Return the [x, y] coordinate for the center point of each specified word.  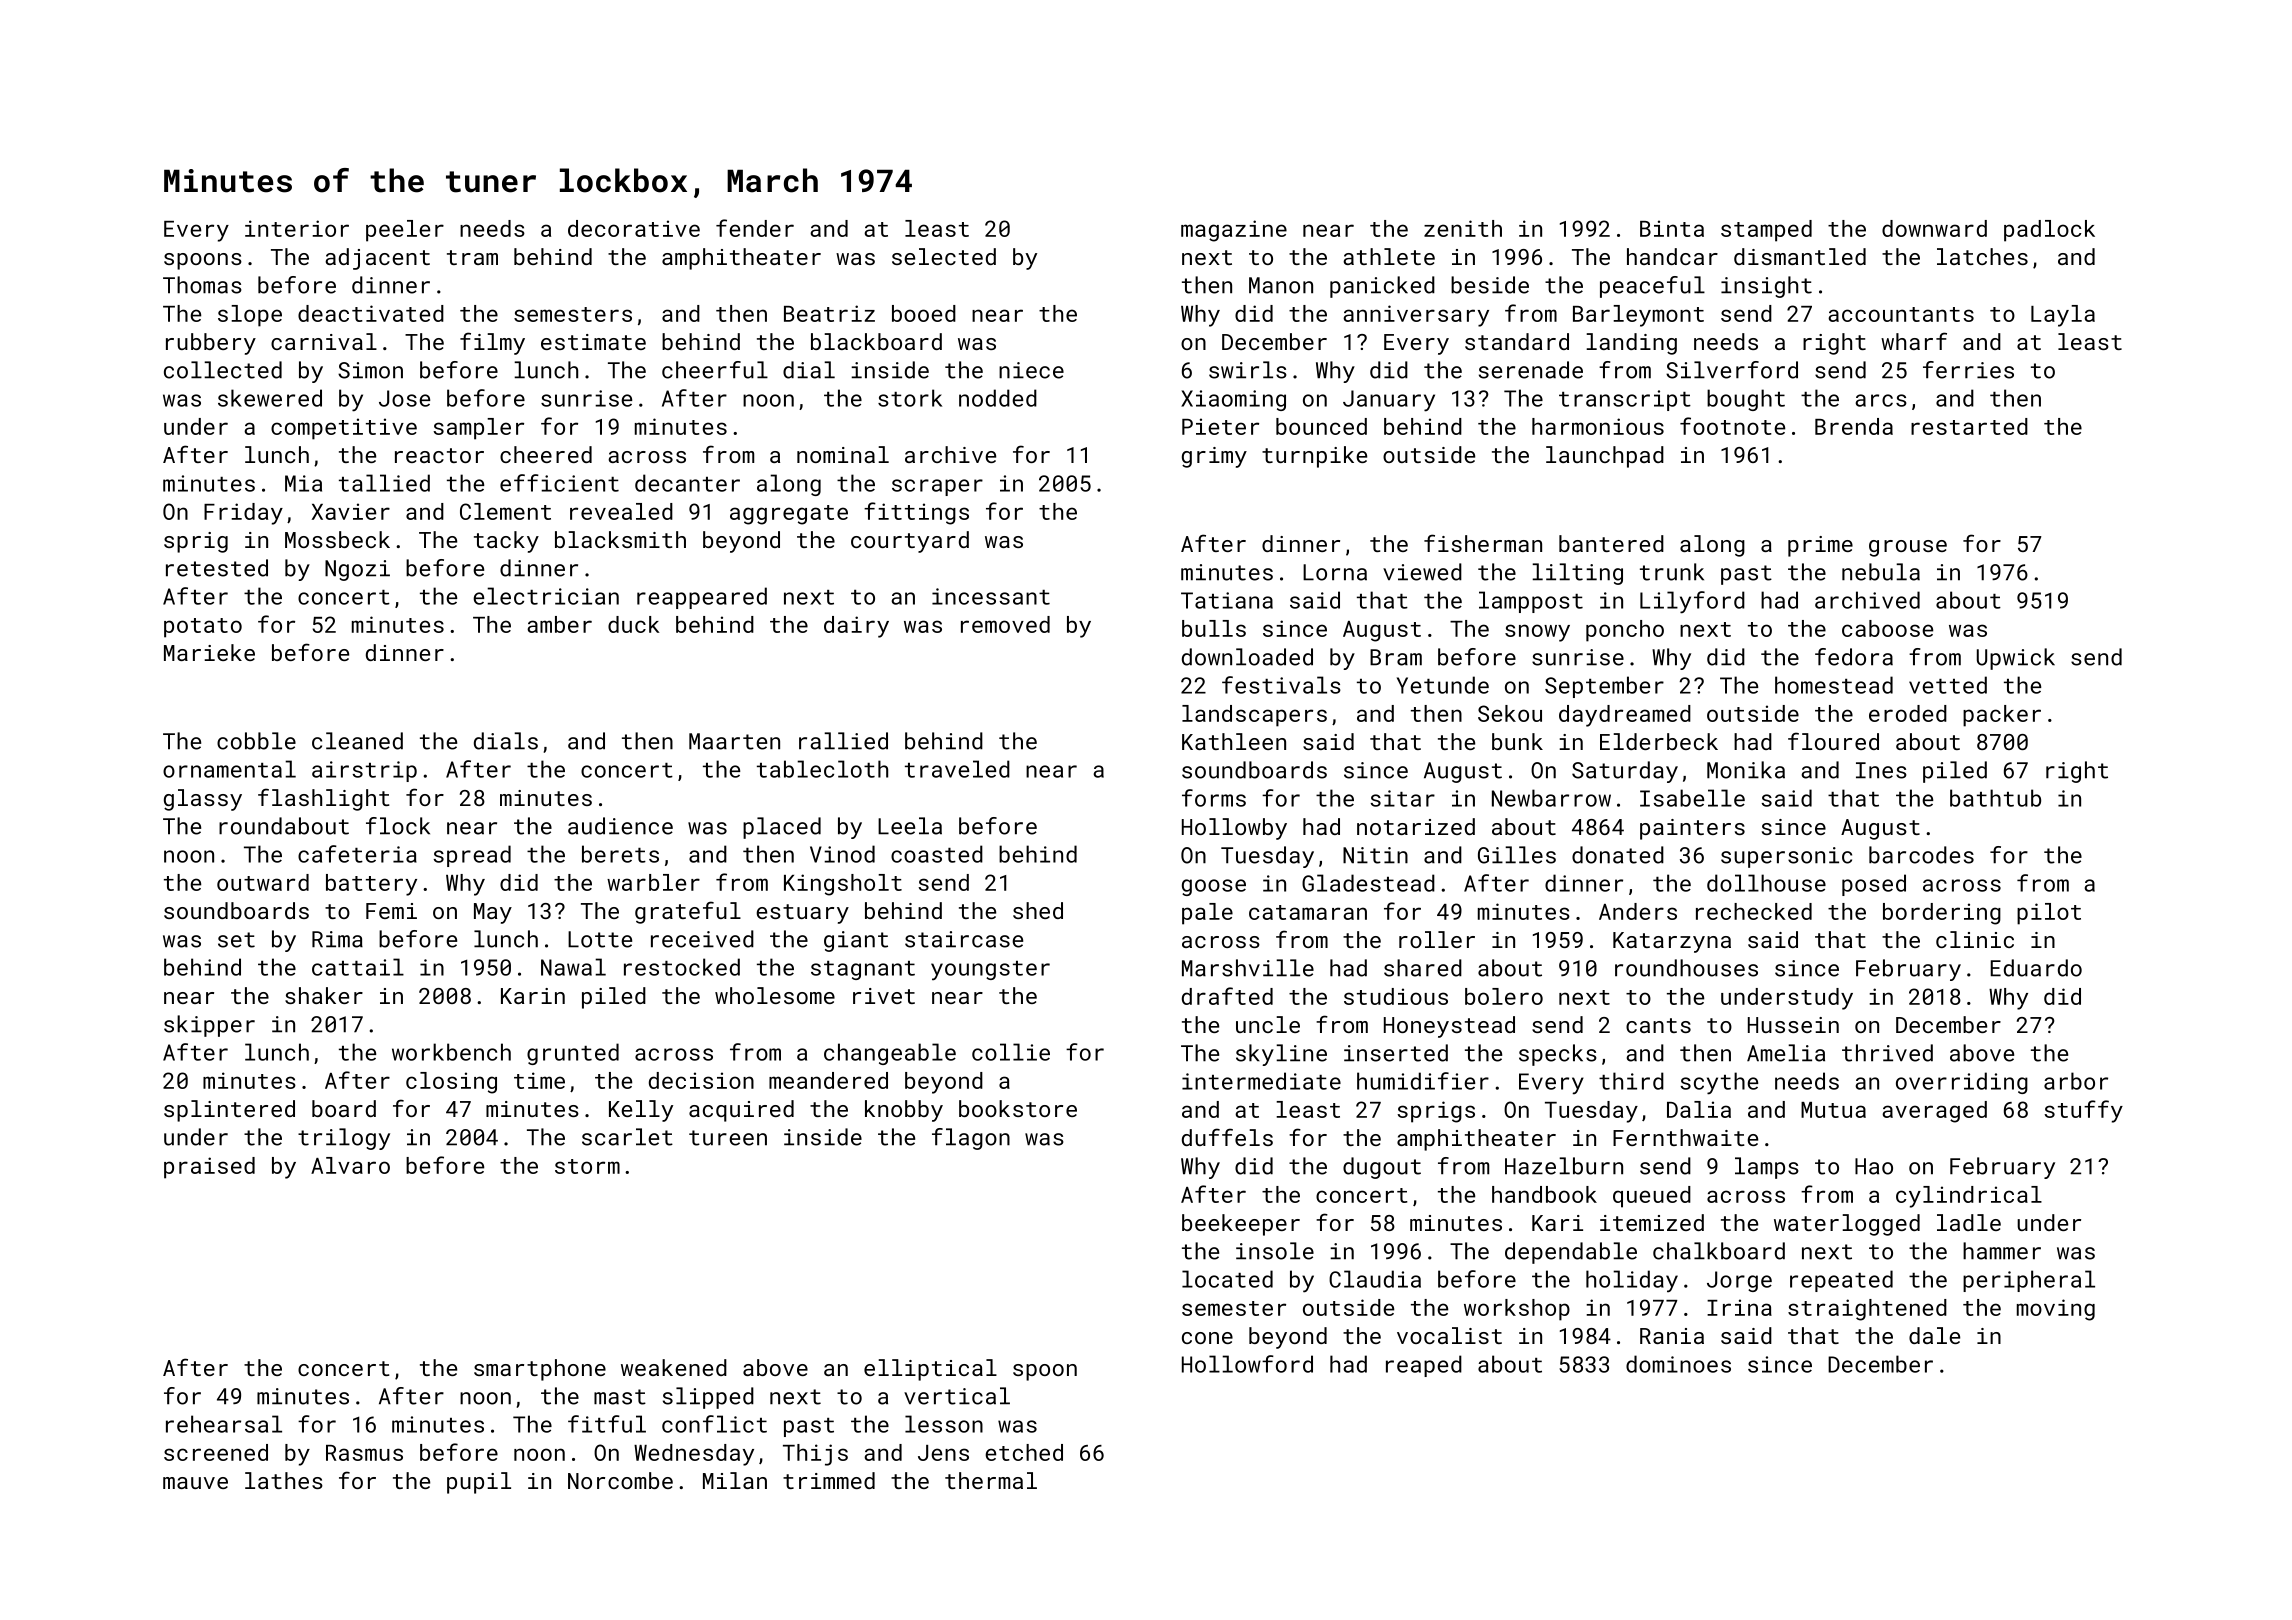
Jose [404, 398]
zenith [1463, 228]
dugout [1382, 1168]
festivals [1281, 685]
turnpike [1314, 457]
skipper [209, 1026]
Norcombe [620, 1480]
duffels [1227, 1137]
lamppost [1531, 602]
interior [297, 228]
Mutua [1833, 1110]
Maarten [734, 741]
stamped [1766, 231]
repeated [1841, 1281]
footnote [1732, 426]
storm [587, 1166]
